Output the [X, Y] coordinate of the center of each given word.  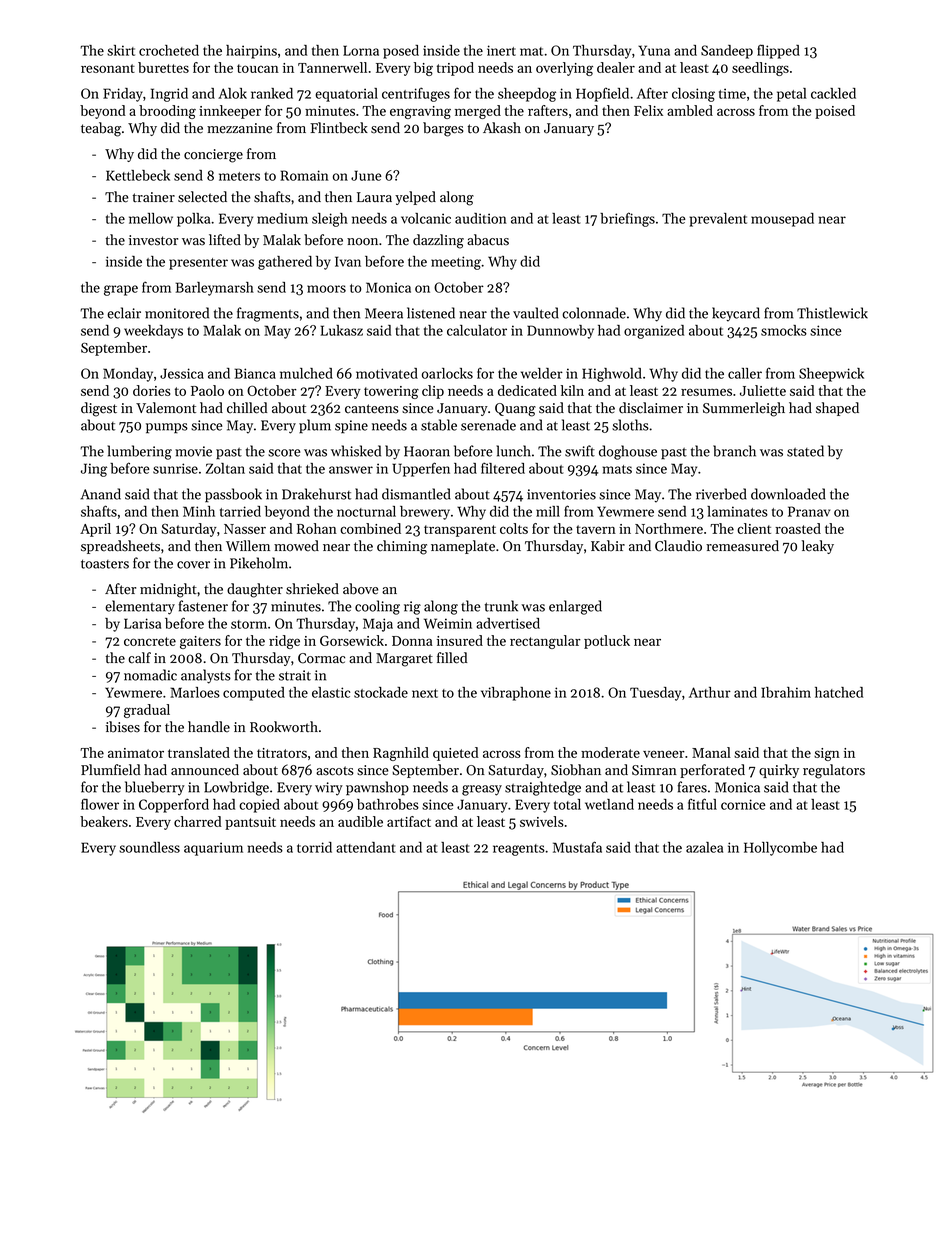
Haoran [427, 451]
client [754, 528]
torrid [314, 847]
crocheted [169, 50]
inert [501, 50]
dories [152, 390]
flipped [778, 51]
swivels [542, 821]
